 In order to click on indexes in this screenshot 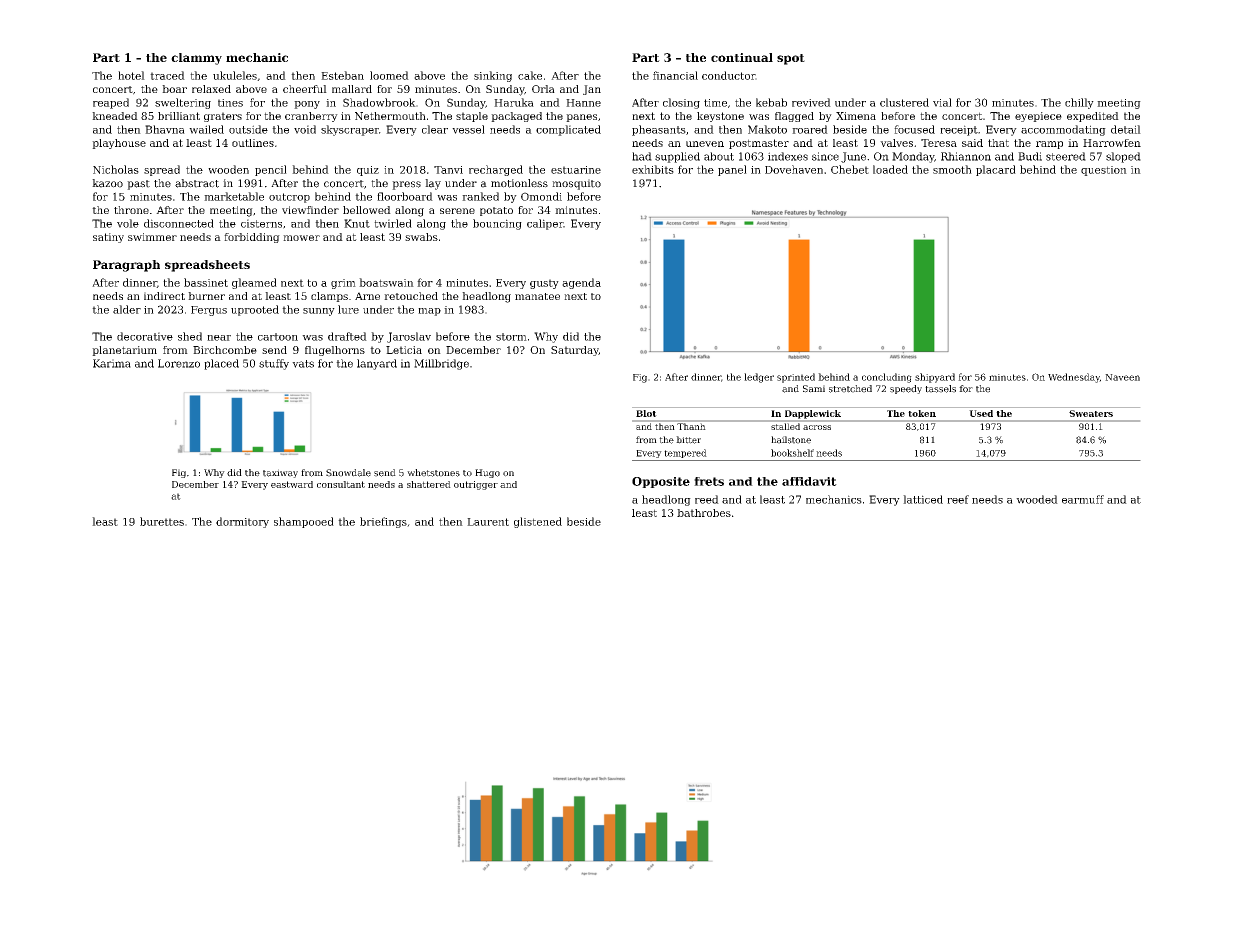, I will do `click(788, 156)`.
